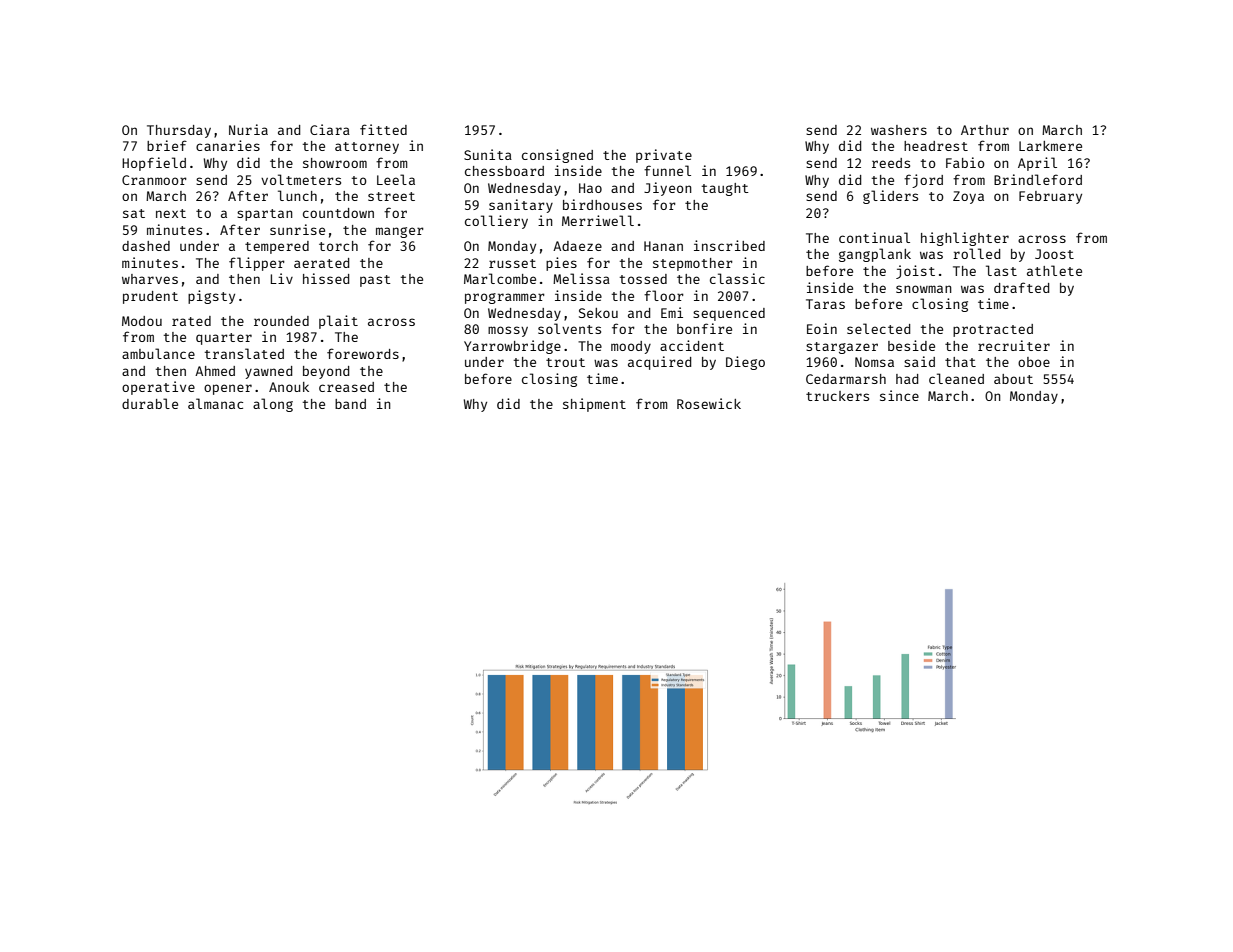 The image size is (1233, 952). I want to click on Nuria, so click(248, 129).
